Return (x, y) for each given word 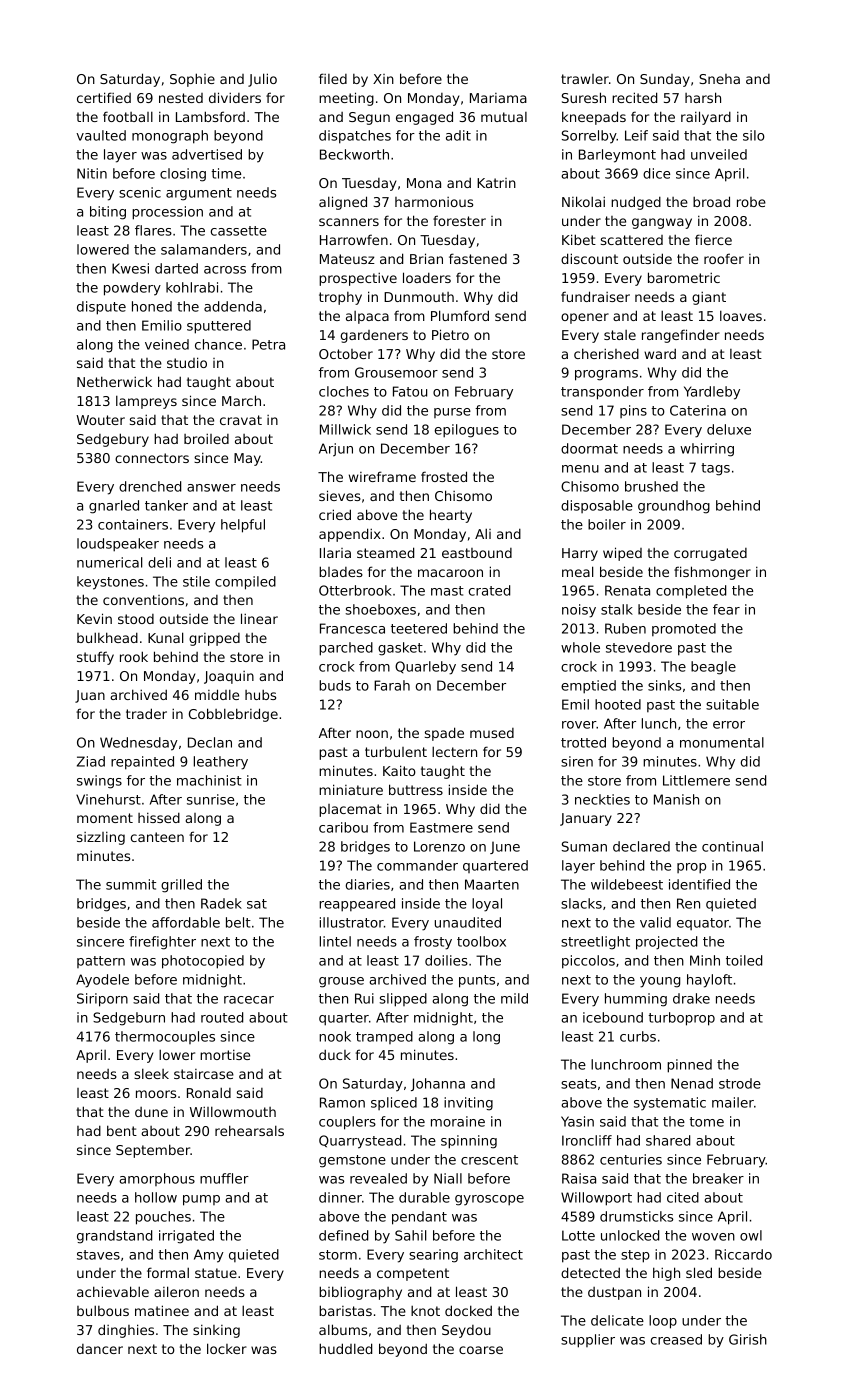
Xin (383, 79)
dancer (100, 1349)
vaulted (101, 135)
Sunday (665, 80)
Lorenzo (439, 846)
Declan (210, 742)
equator (703, 924)
